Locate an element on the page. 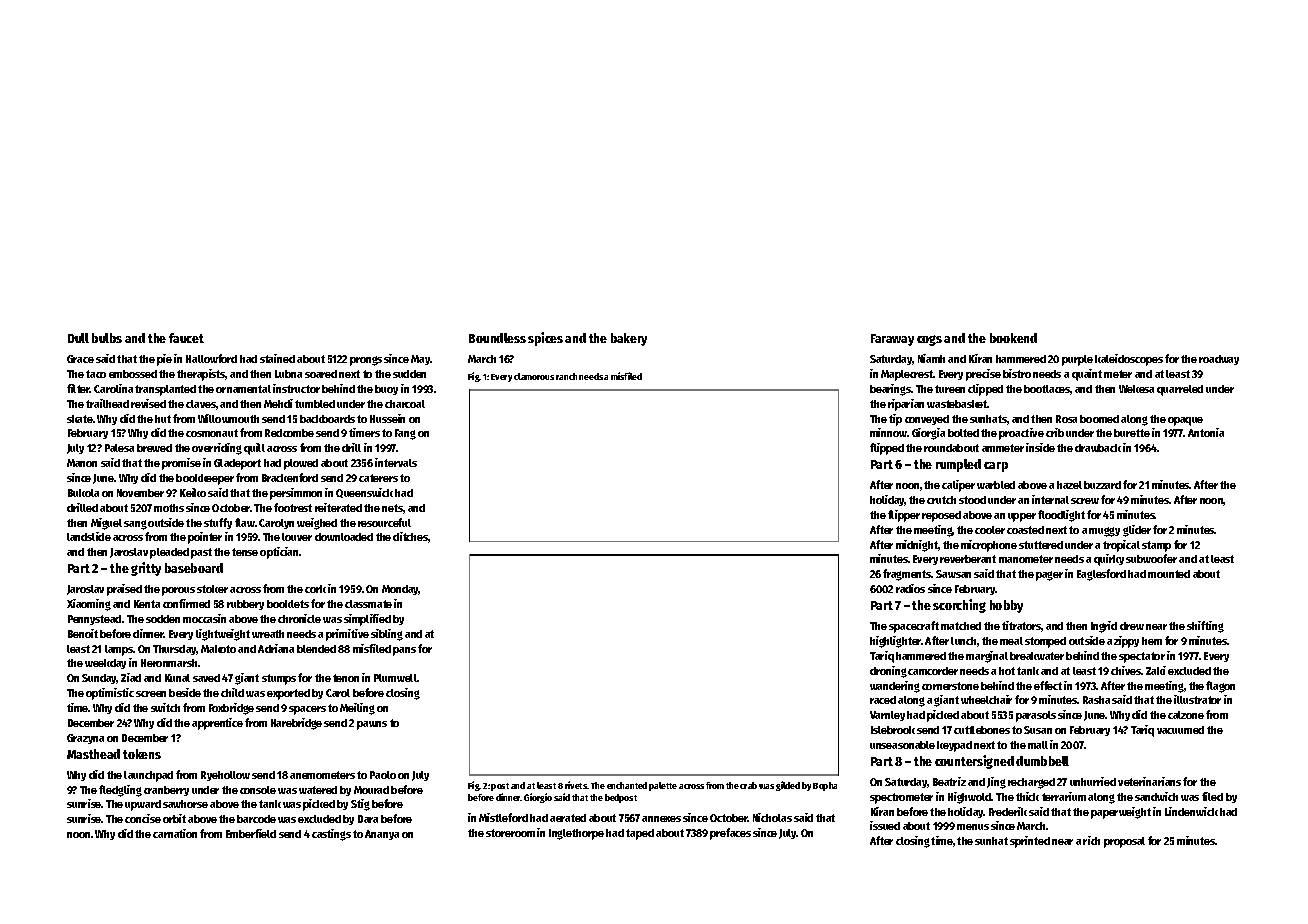 The image size is (1308, 924). ranch is located at coordinates (566, 376).
